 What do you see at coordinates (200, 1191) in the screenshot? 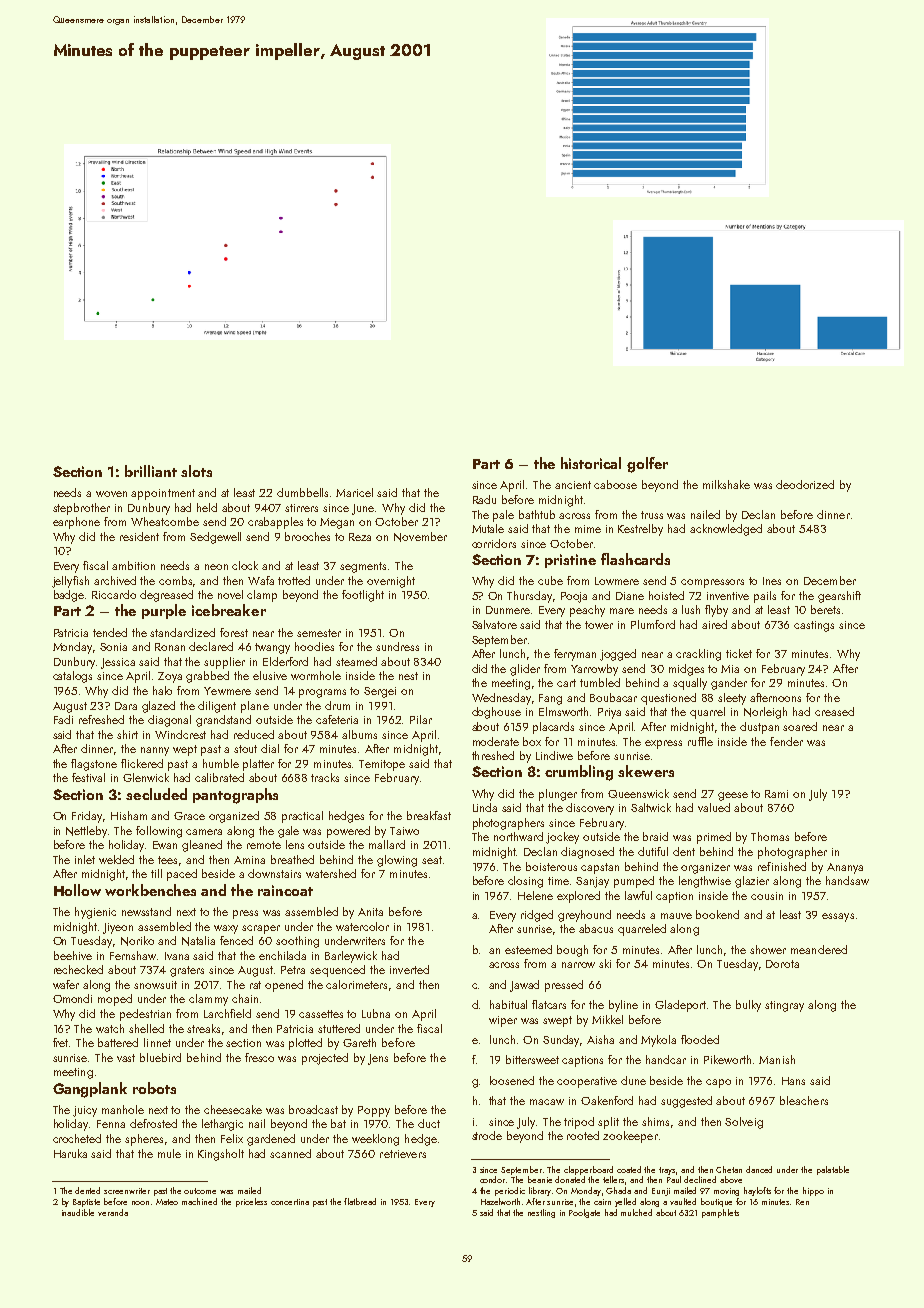
I see `outcome` at bounding box center [200, 1191].
